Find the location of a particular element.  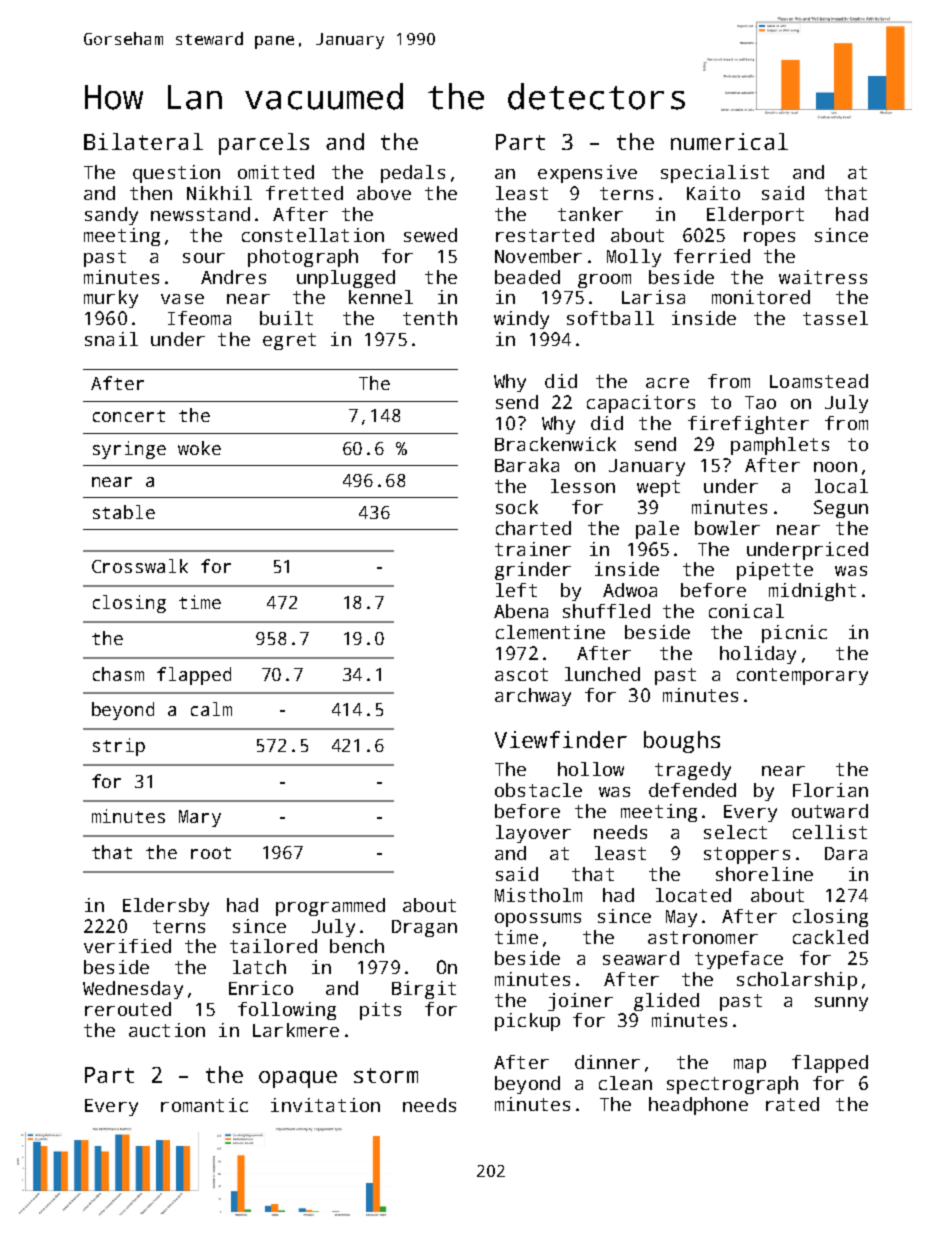

contemporary is located at coordinates (802, 676).
